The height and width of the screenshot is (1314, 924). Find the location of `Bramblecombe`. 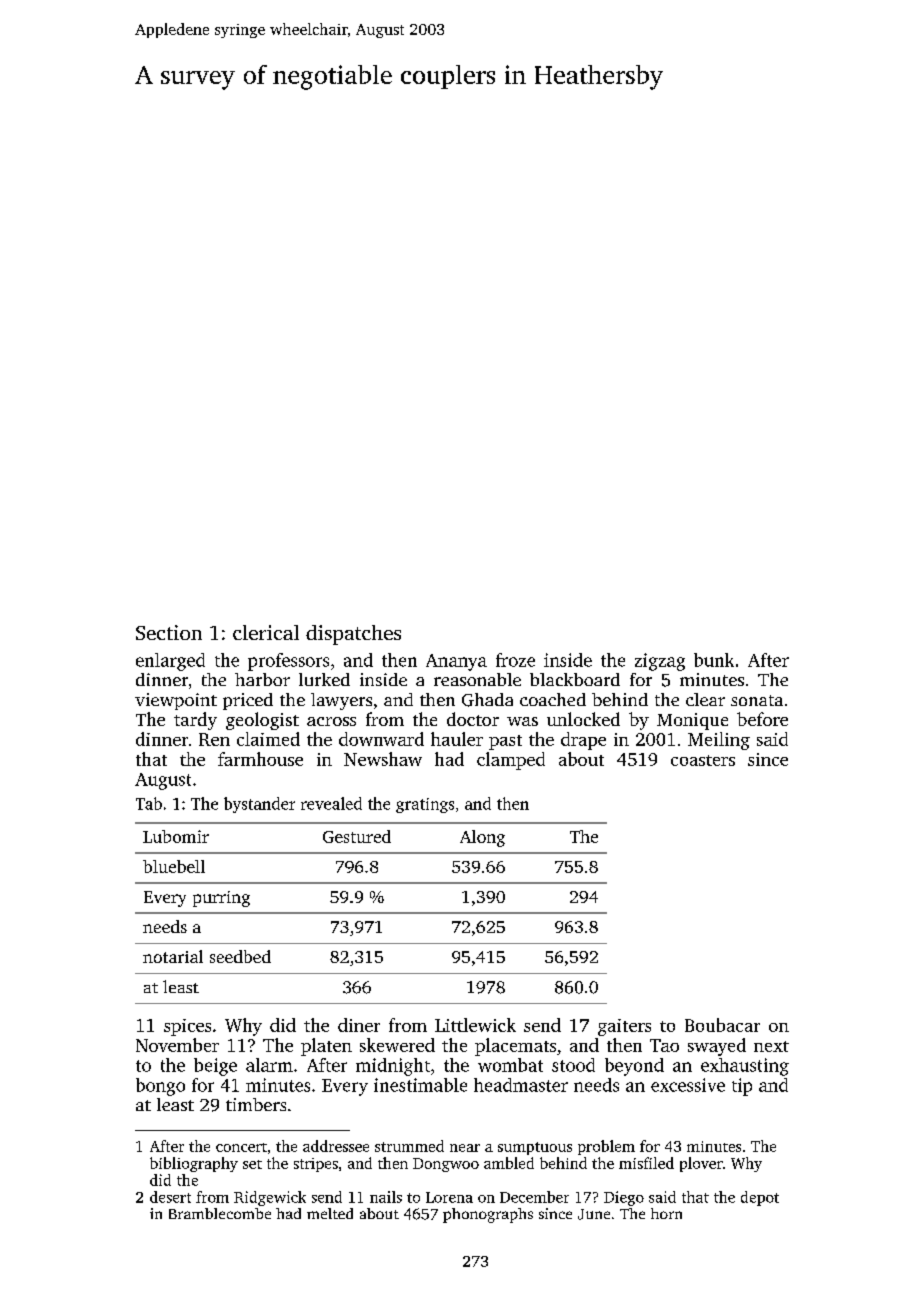

Bramblecombe is located at coordinates (220, 1213).
